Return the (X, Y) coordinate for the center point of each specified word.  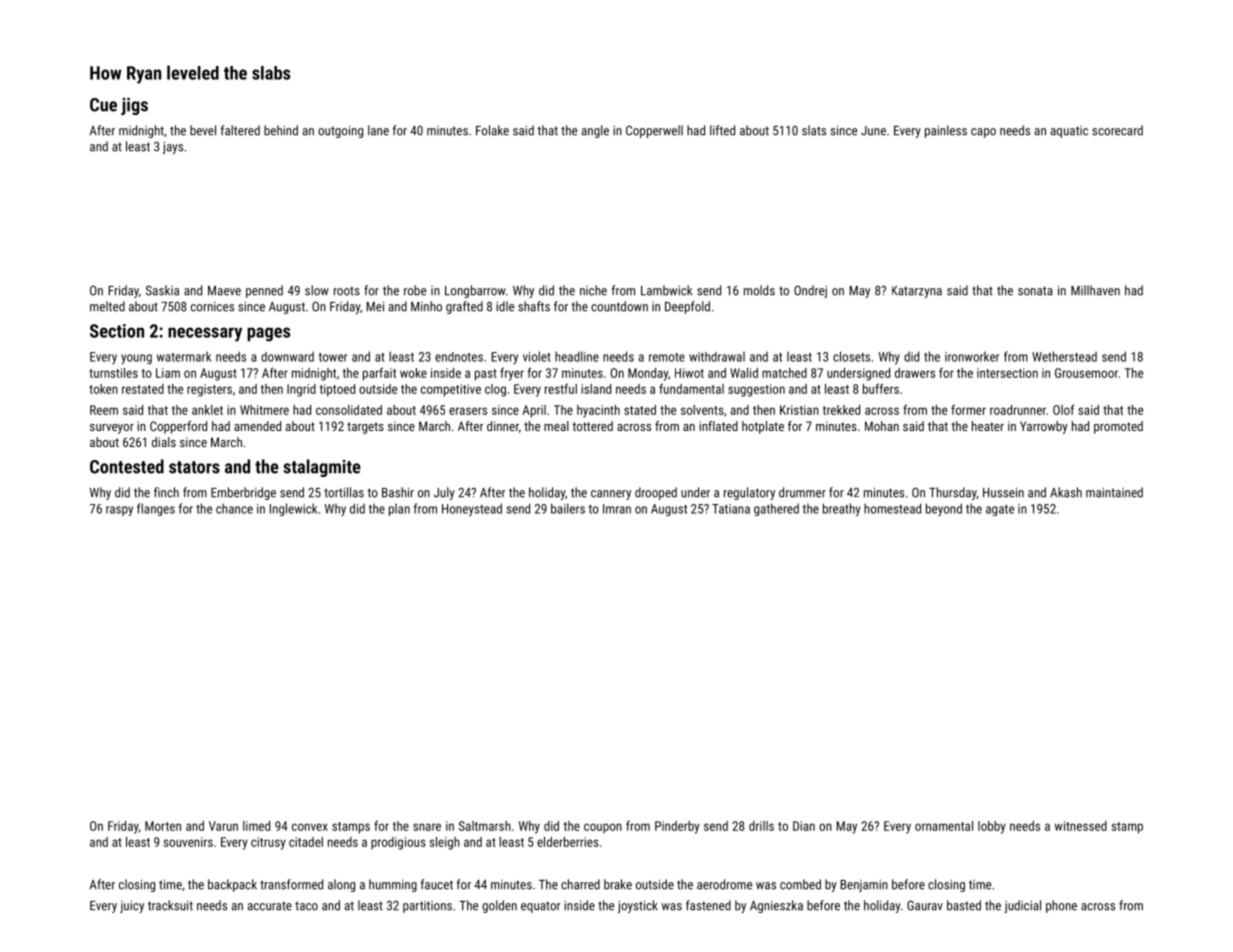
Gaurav (925, 905)
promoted (1118, 427)
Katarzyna (917, 292)
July (444, 493)
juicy (132, 907)
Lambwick (666, 290)
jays (173, 148)
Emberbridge (243, 493)
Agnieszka (776, 906)
